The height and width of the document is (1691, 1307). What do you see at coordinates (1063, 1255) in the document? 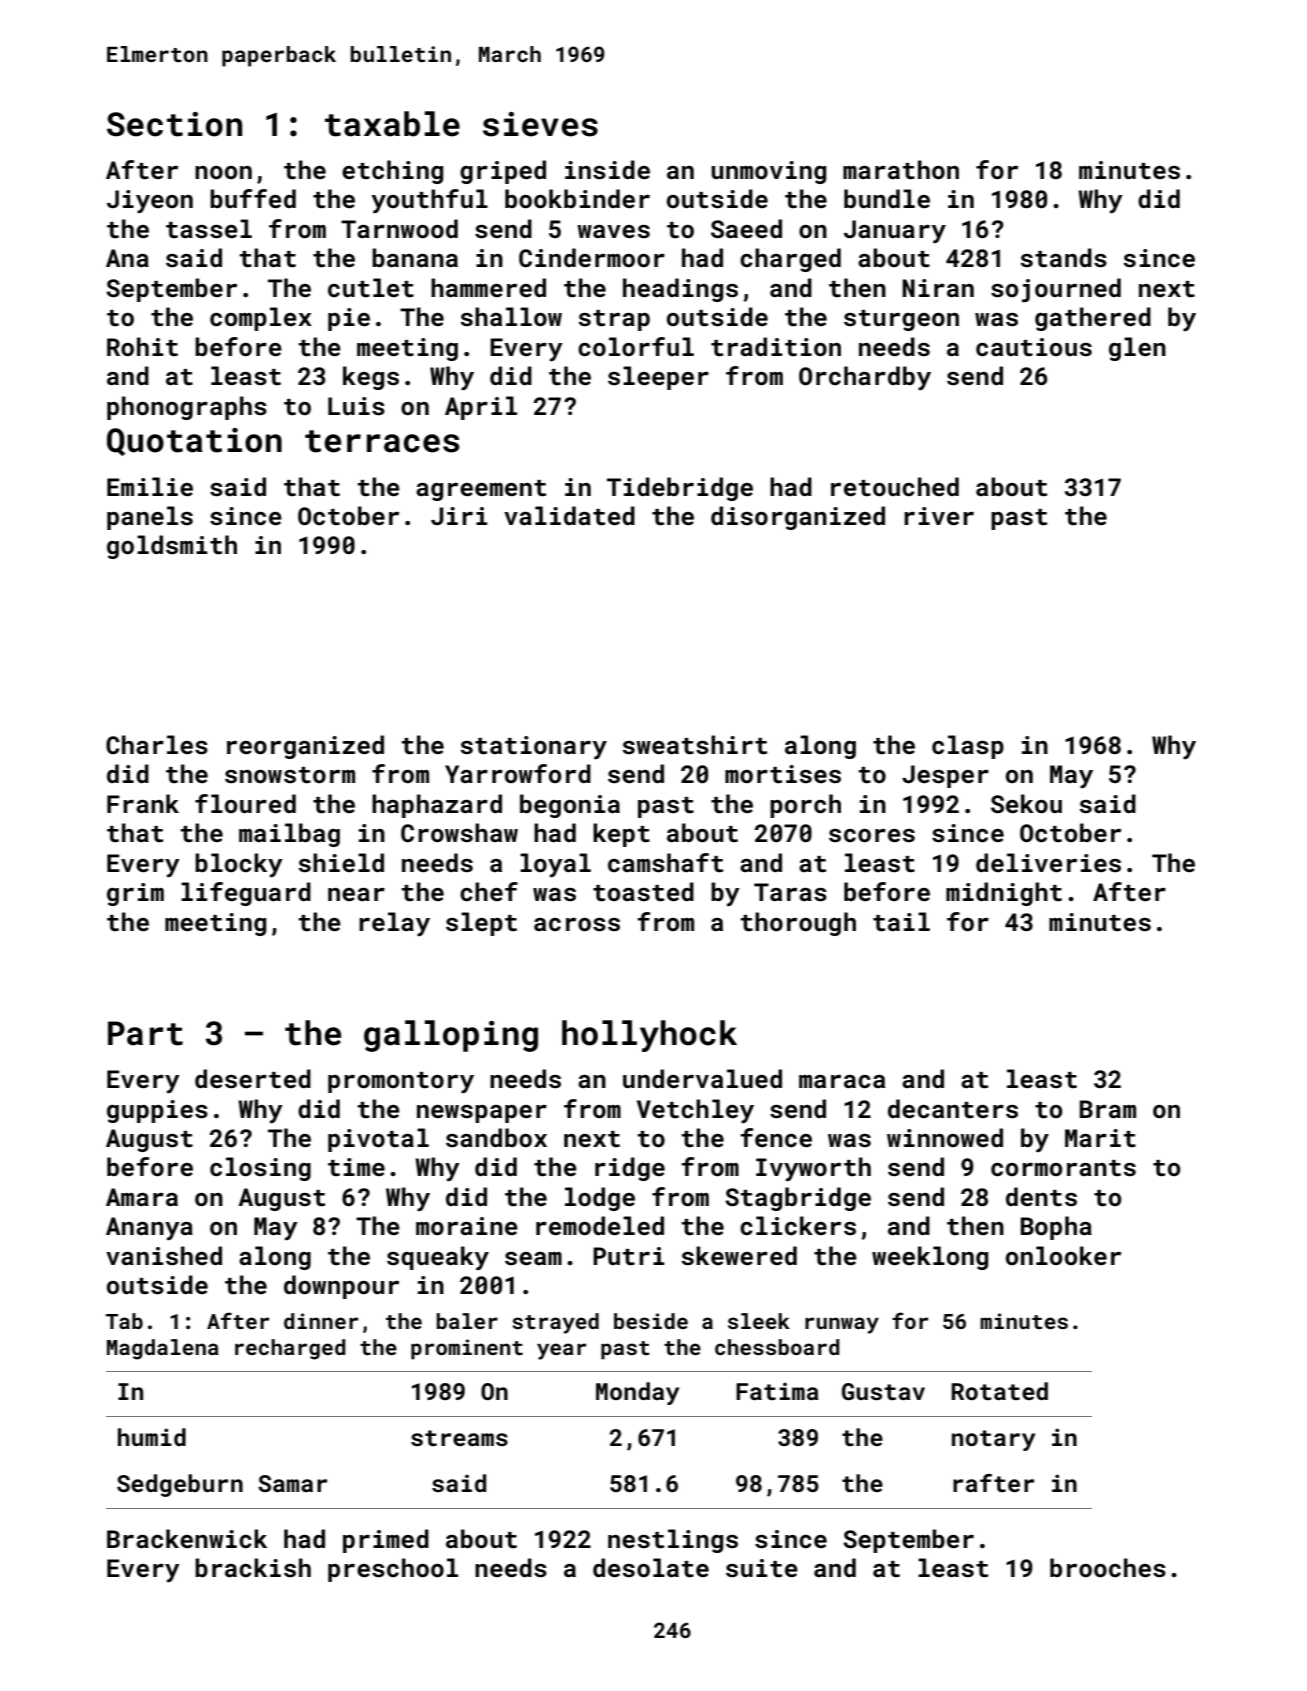
I see `onlooker` at bounding box center [1063, 1255].
